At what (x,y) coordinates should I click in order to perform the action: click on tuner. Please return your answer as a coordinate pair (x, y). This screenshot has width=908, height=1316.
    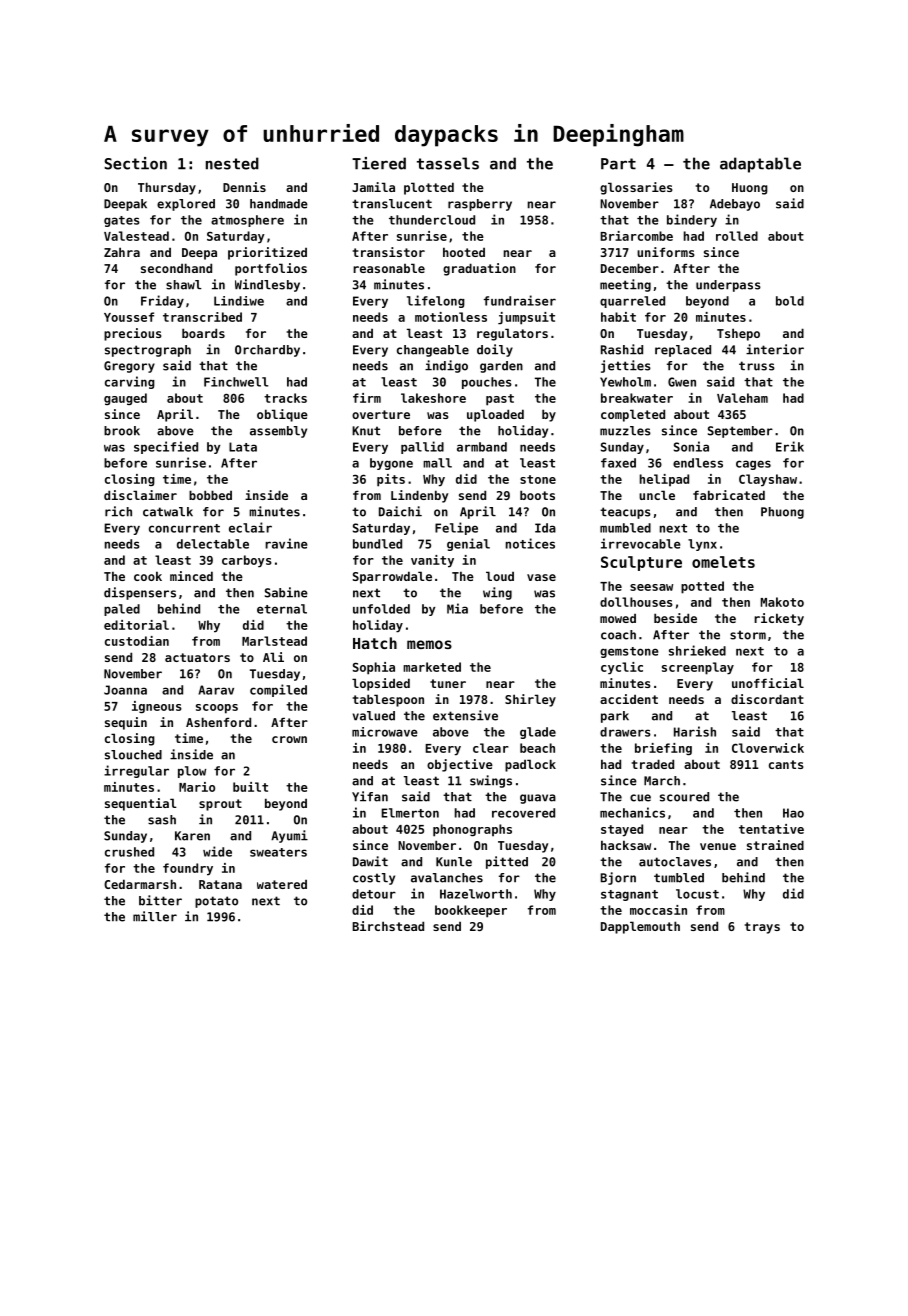
    Looking at the image, I should click on (448, 683).
